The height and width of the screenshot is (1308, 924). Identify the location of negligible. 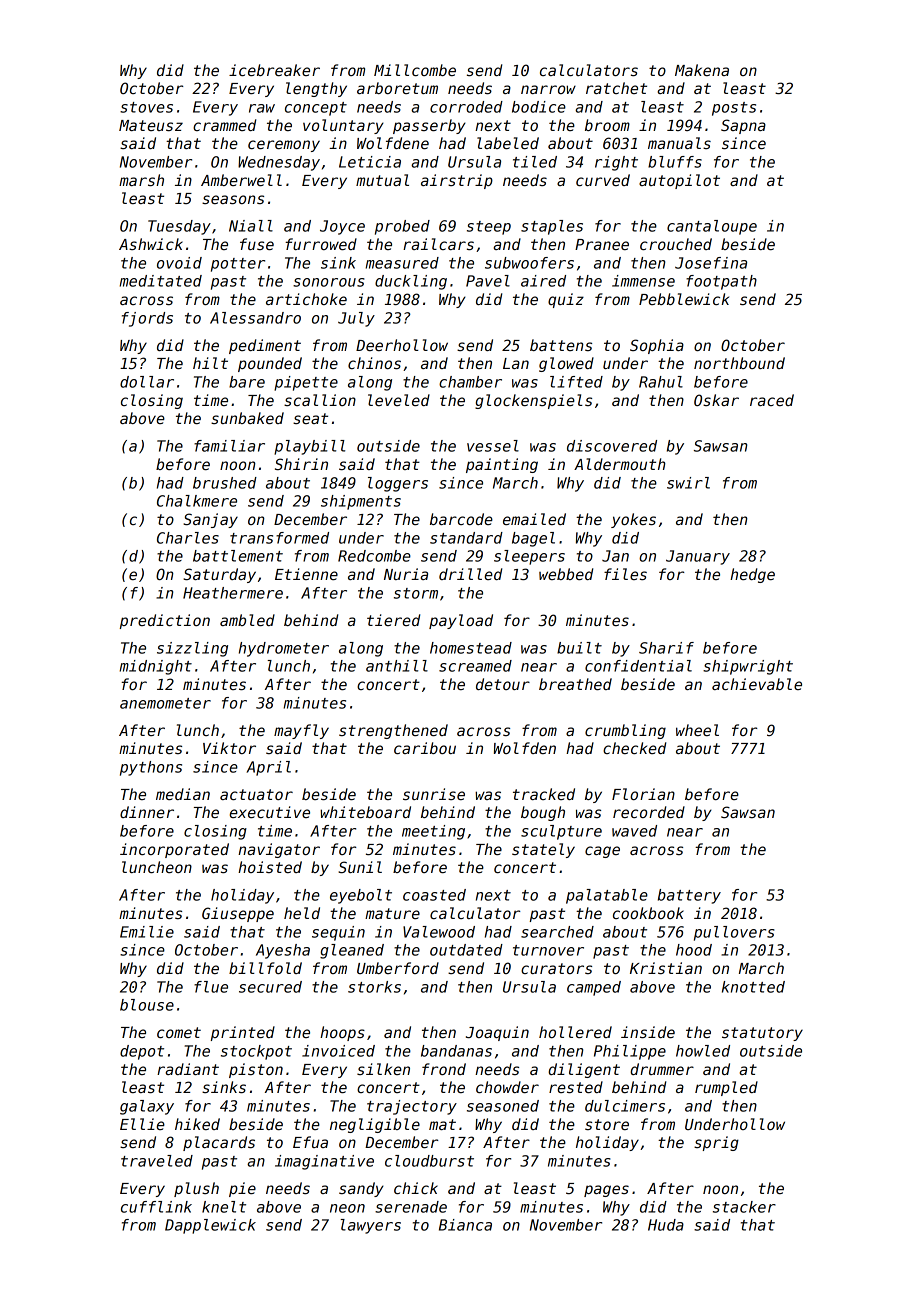
(375, 1125).
